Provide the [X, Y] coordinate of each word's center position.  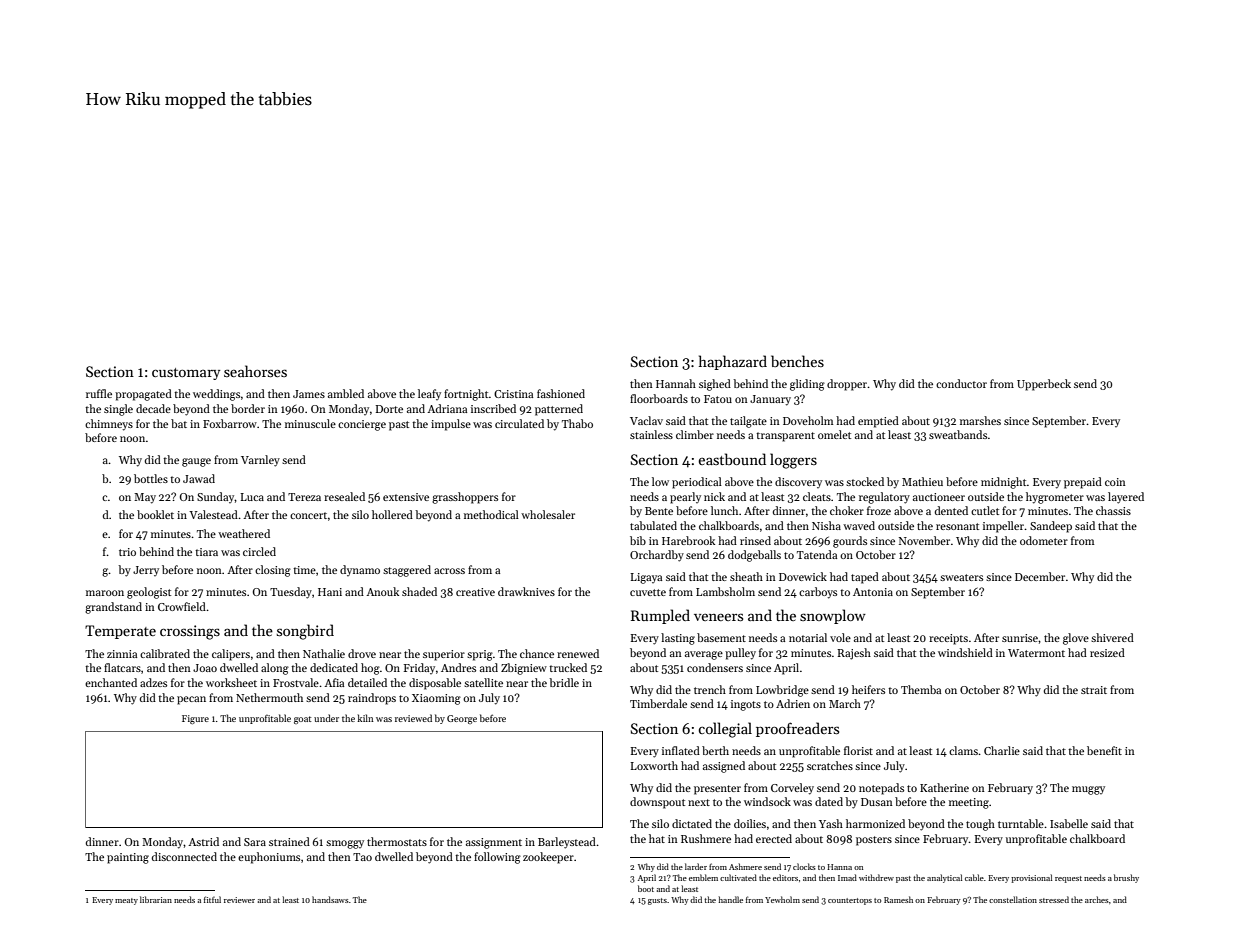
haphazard [733, 362]
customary [186, 374]
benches [797, 361]
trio [127, 552]
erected [774, 838]
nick [714, 496]
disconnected [184, 856]
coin [1115, 482]
